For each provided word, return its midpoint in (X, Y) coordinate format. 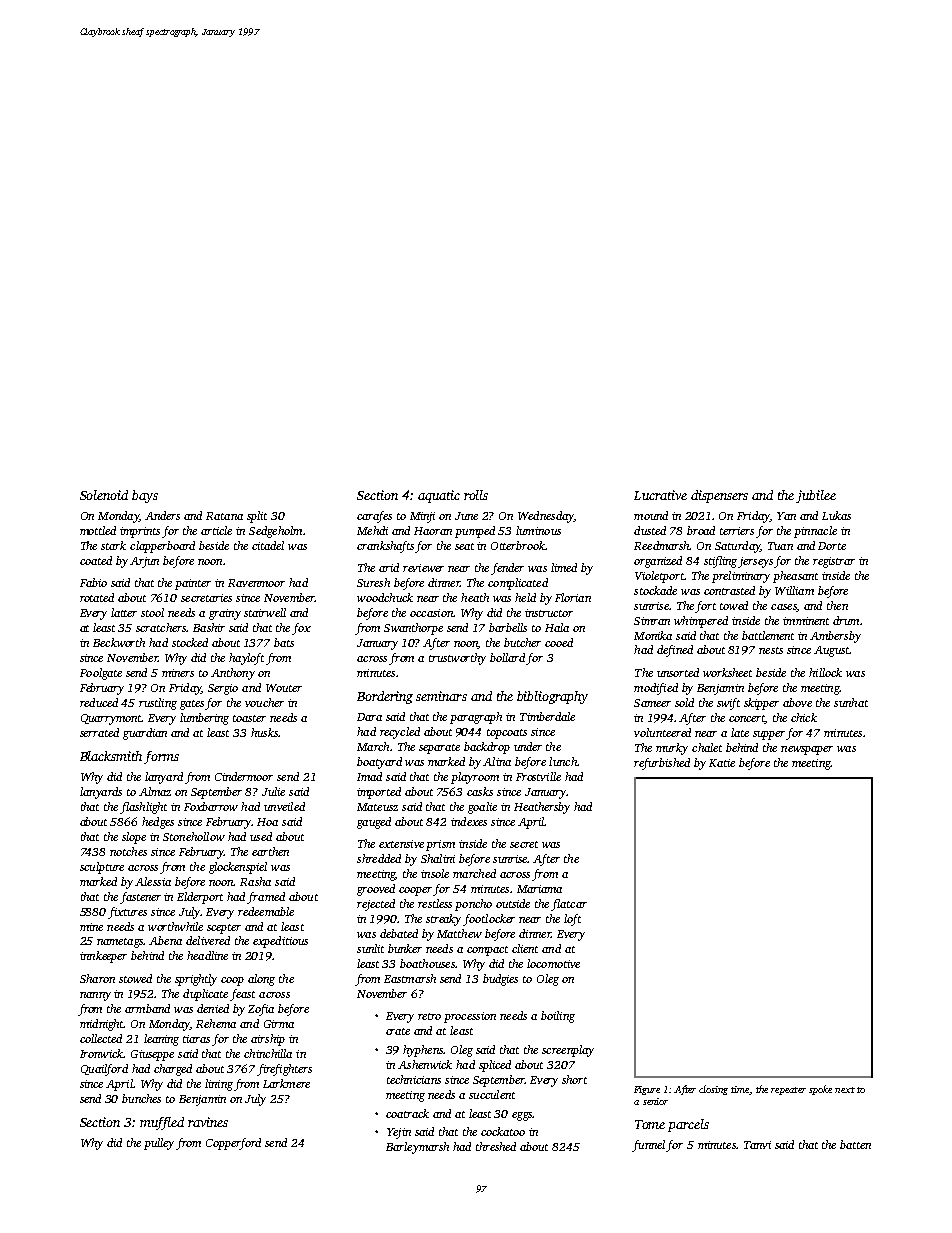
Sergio (223, 689)
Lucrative (660, 495)
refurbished (662, 764)
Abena (165, 940)
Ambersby (835, 637)
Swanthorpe (413, 629)
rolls (476, 495)
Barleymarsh (417, 1148)
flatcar (569, 905)
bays (145, 496)
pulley (159, 1144)
